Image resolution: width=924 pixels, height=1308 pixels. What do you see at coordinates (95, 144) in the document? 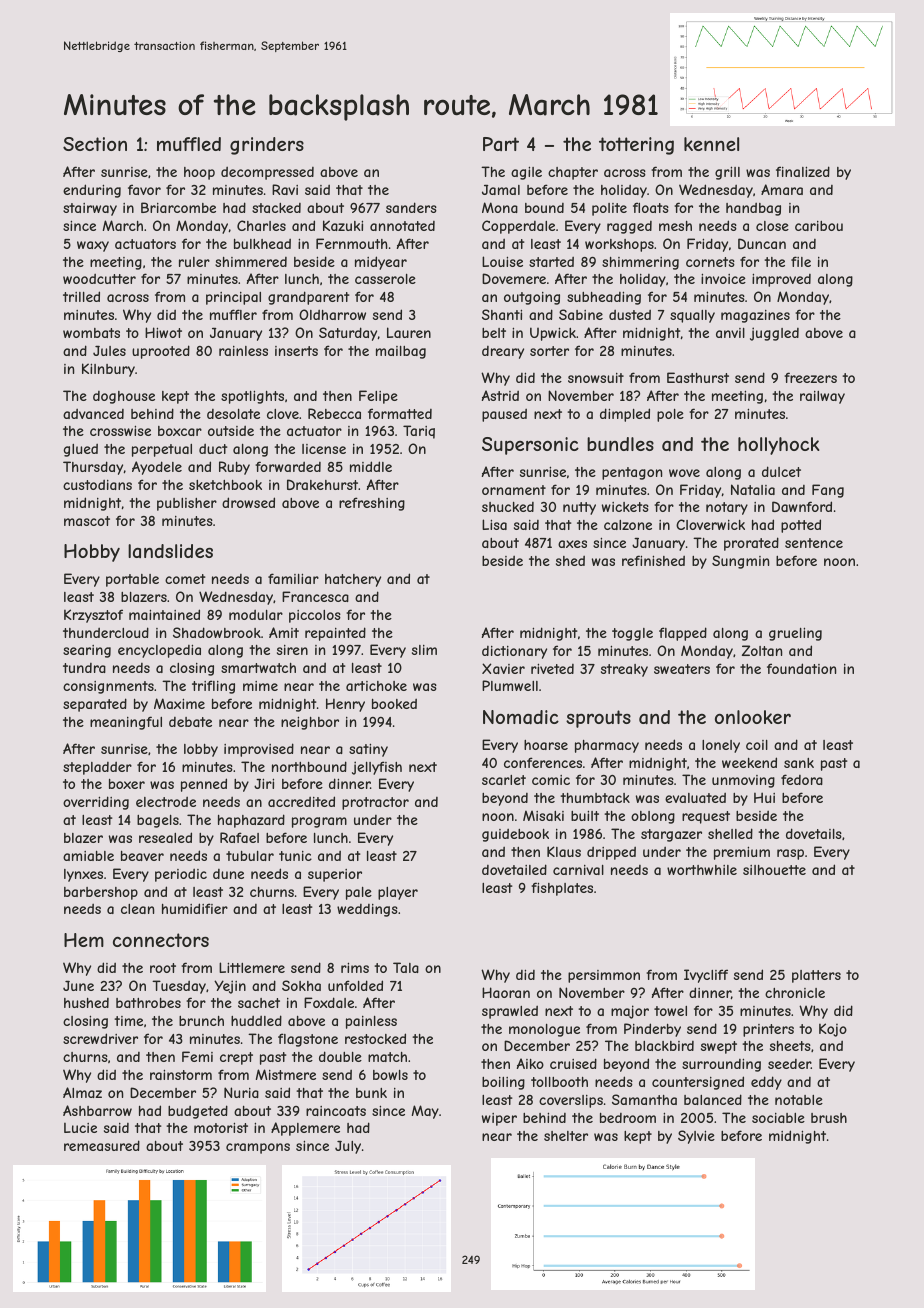
I see `Section` at bounding box center [95, 144].
